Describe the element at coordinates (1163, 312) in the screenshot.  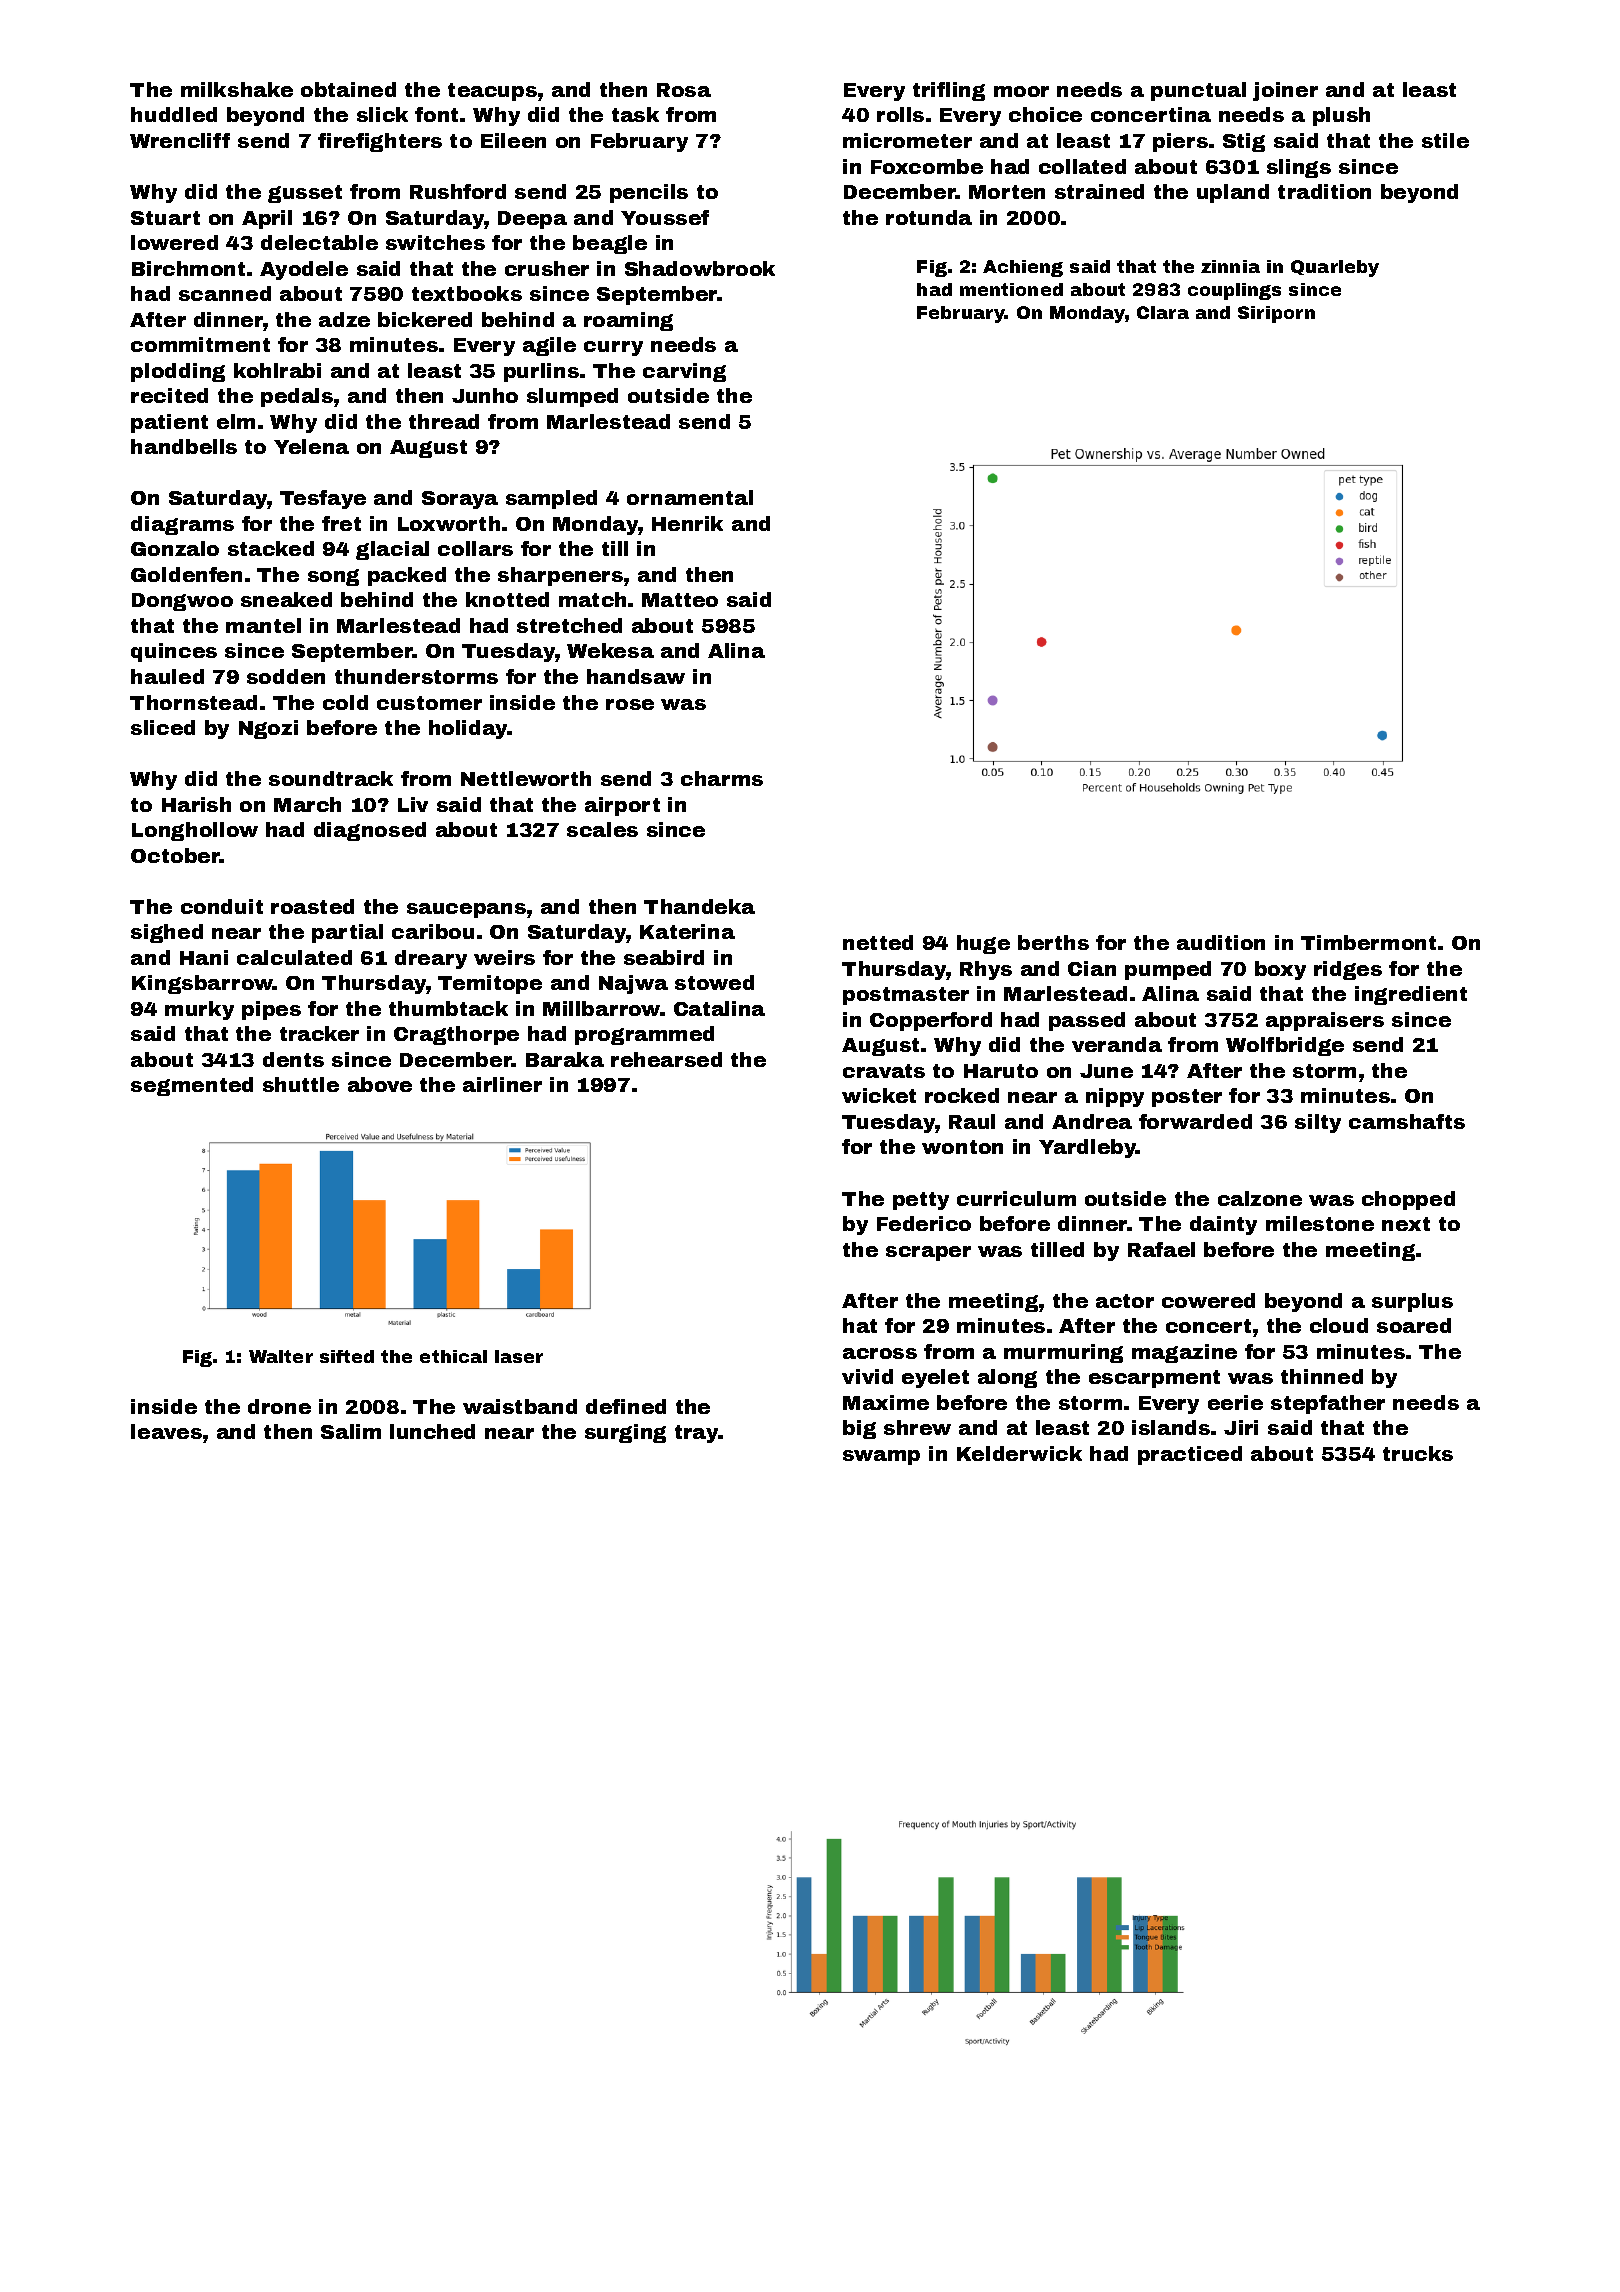
I see `Clara` at that location.
